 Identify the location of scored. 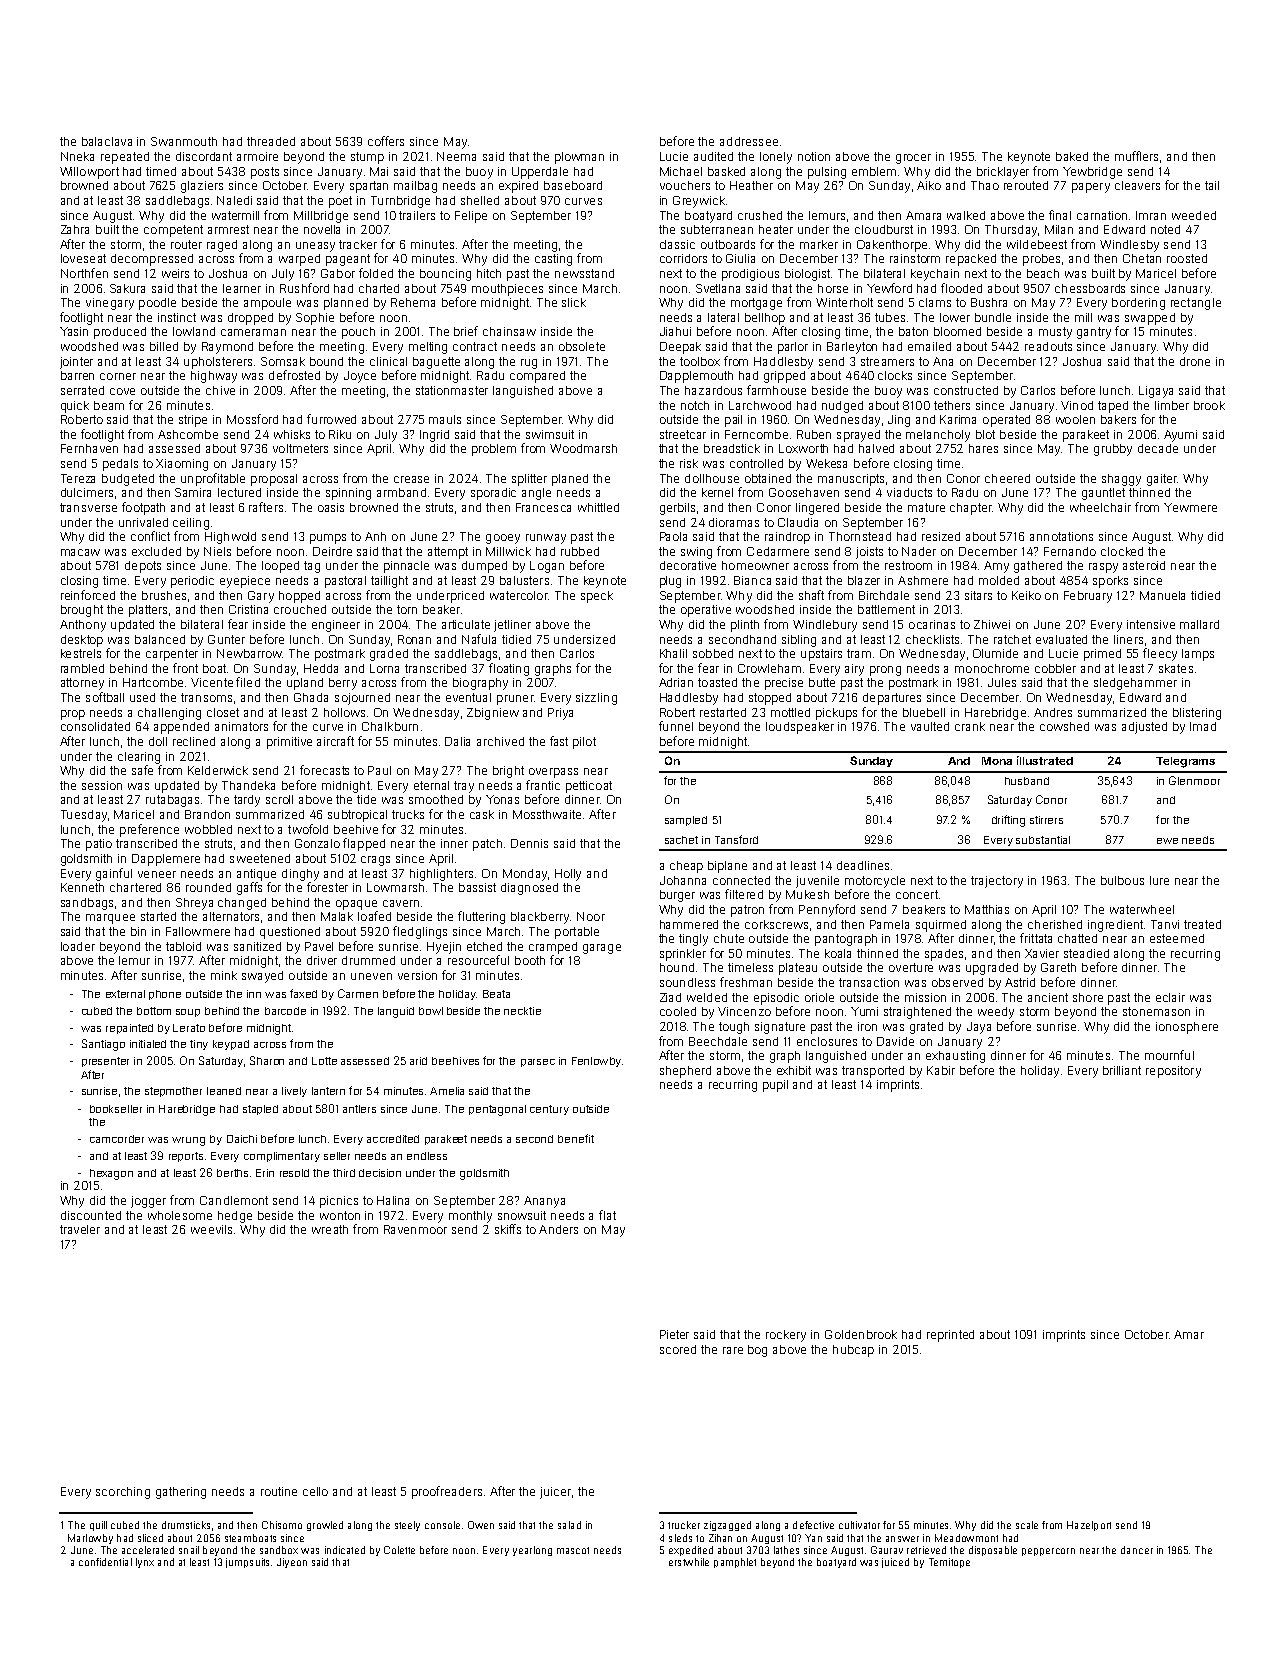
(678, 1349).
